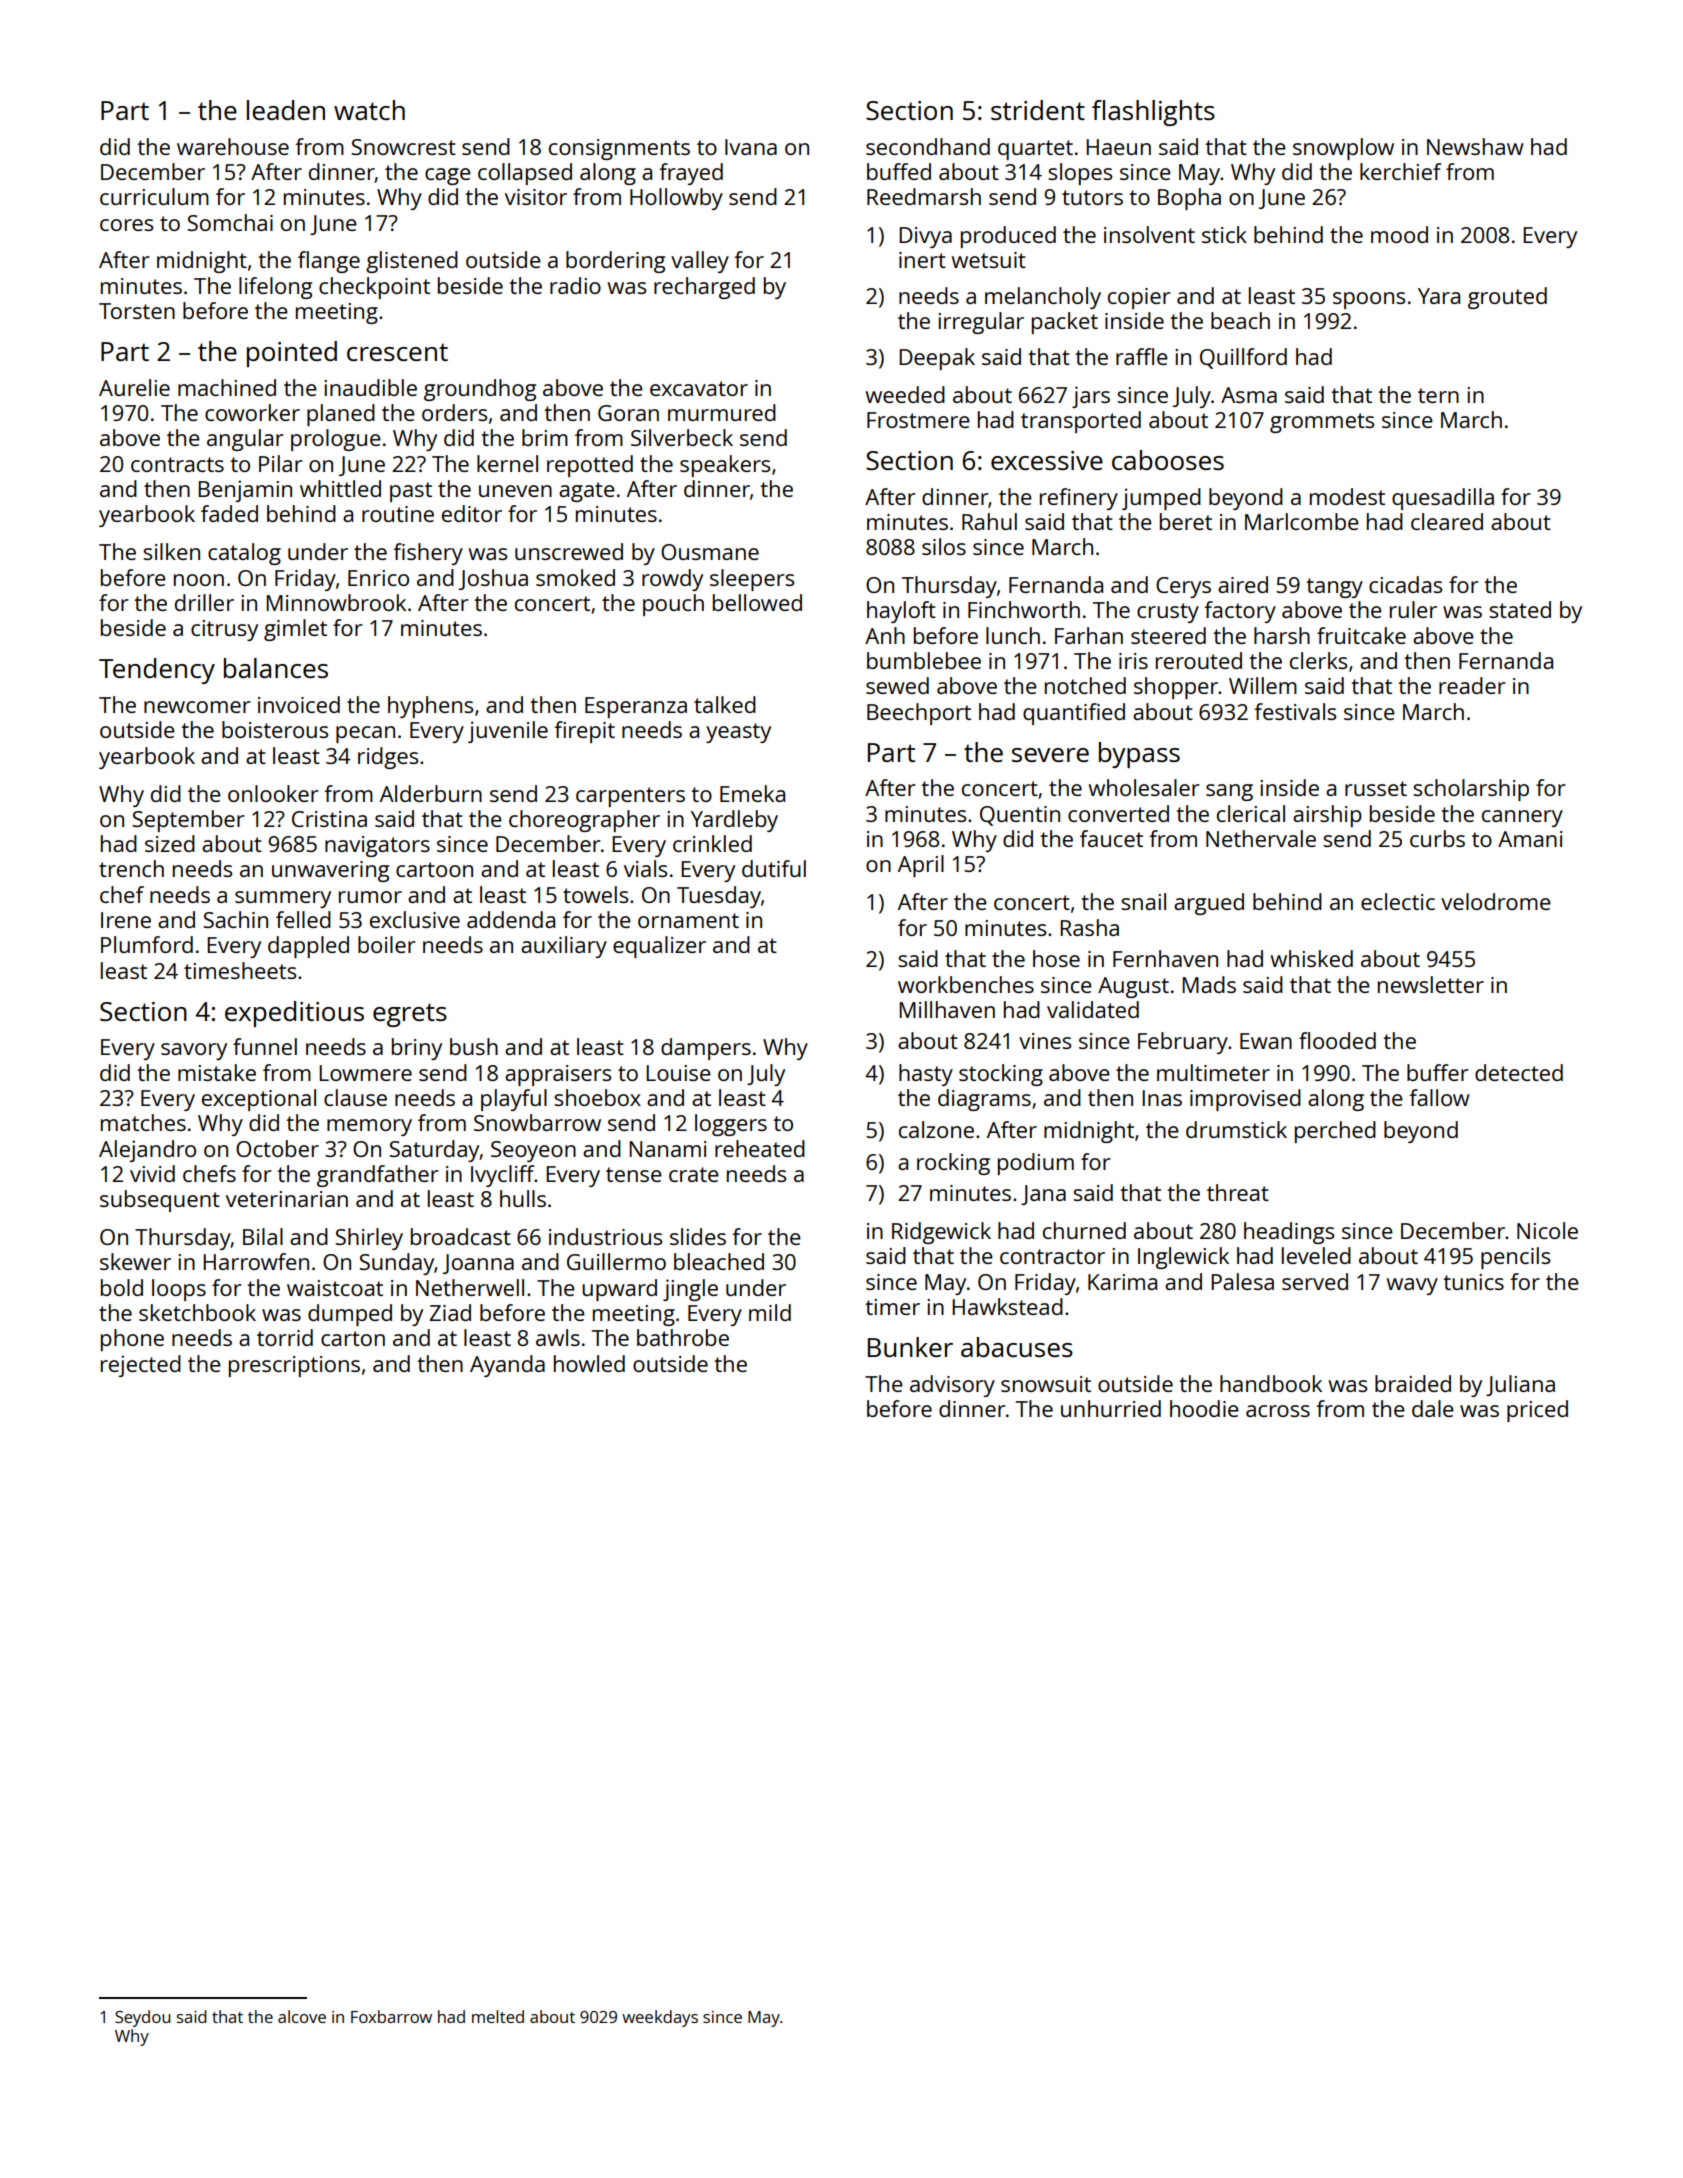 The width and height of the image is (1683, 2178). Describe the element at coordinates (919, 714) in the image. I see `Beechport` at that location.
